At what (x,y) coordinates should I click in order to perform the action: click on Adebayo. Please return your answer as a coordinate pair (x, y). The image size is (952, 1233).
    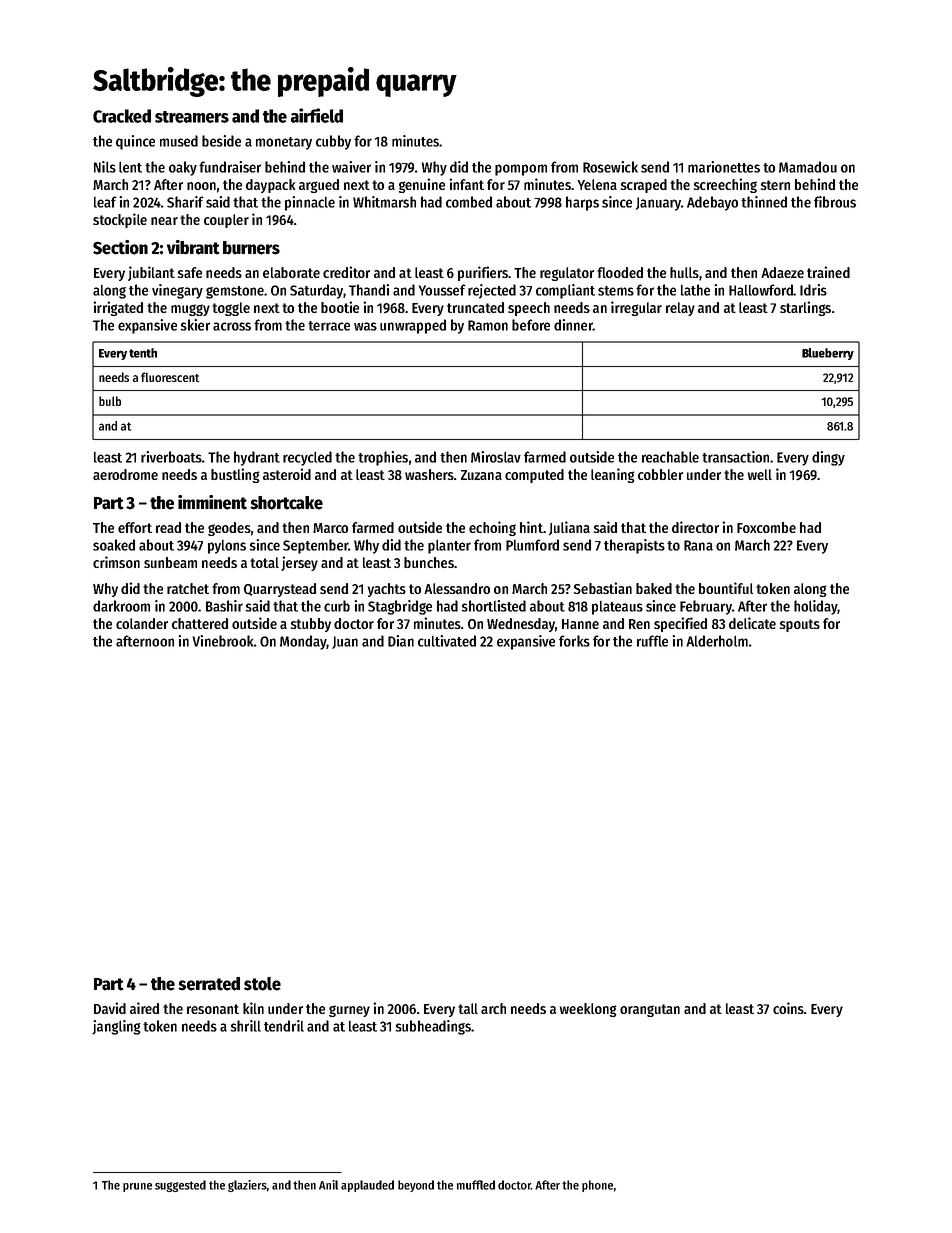
    Looking at the image, I should click on (712, 203).
